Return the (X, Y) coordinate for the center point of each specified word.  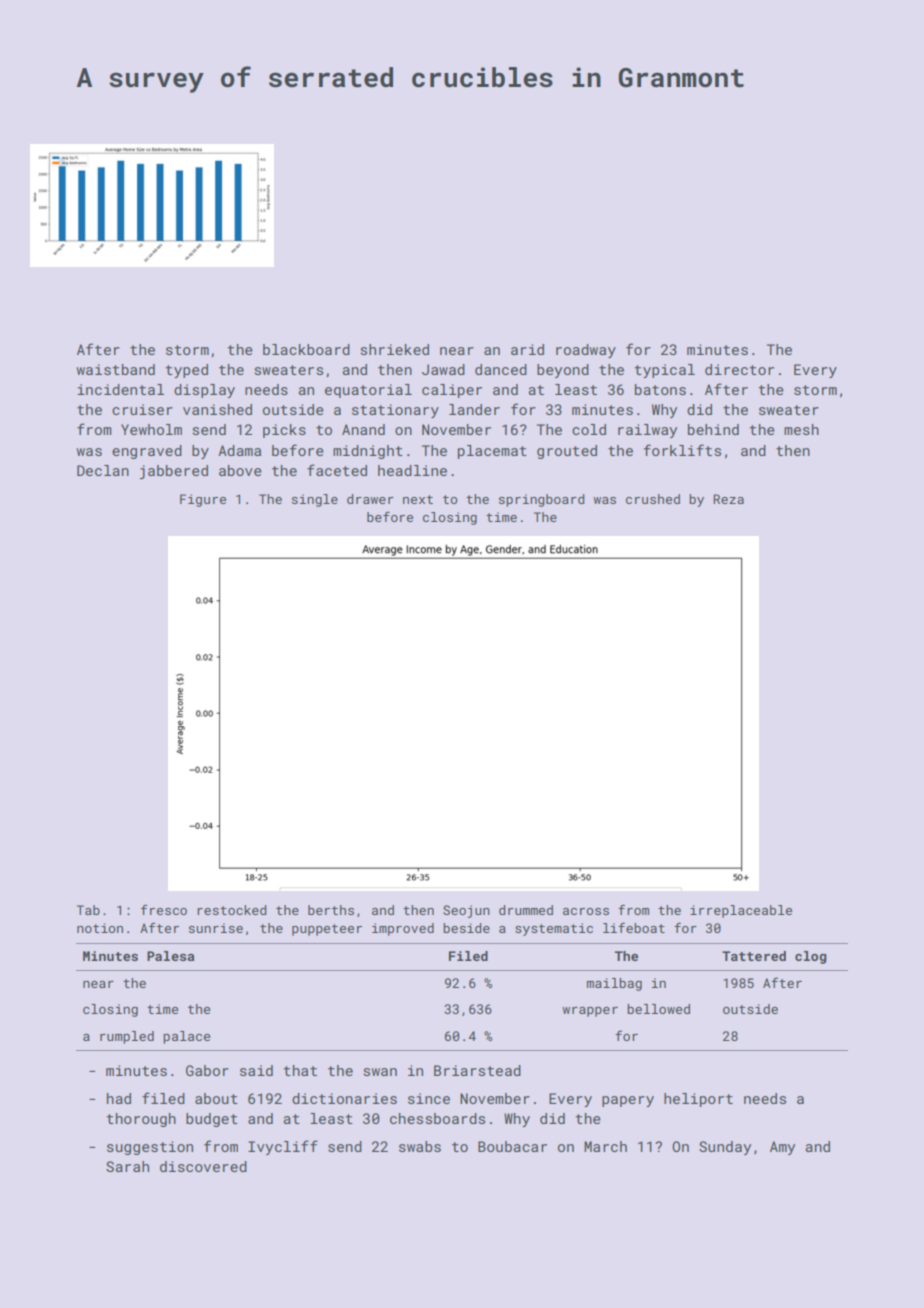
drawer (370, 499)
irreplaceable (741, 911)
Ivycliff (283, 1147)
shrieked (394, 349)
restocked (231, 910)
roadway (586, 351)
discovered (203, 1166)
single (315, 500)
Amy (782, 1148)
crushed (653, 499)
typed (186, 371)
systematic (554, 929)
